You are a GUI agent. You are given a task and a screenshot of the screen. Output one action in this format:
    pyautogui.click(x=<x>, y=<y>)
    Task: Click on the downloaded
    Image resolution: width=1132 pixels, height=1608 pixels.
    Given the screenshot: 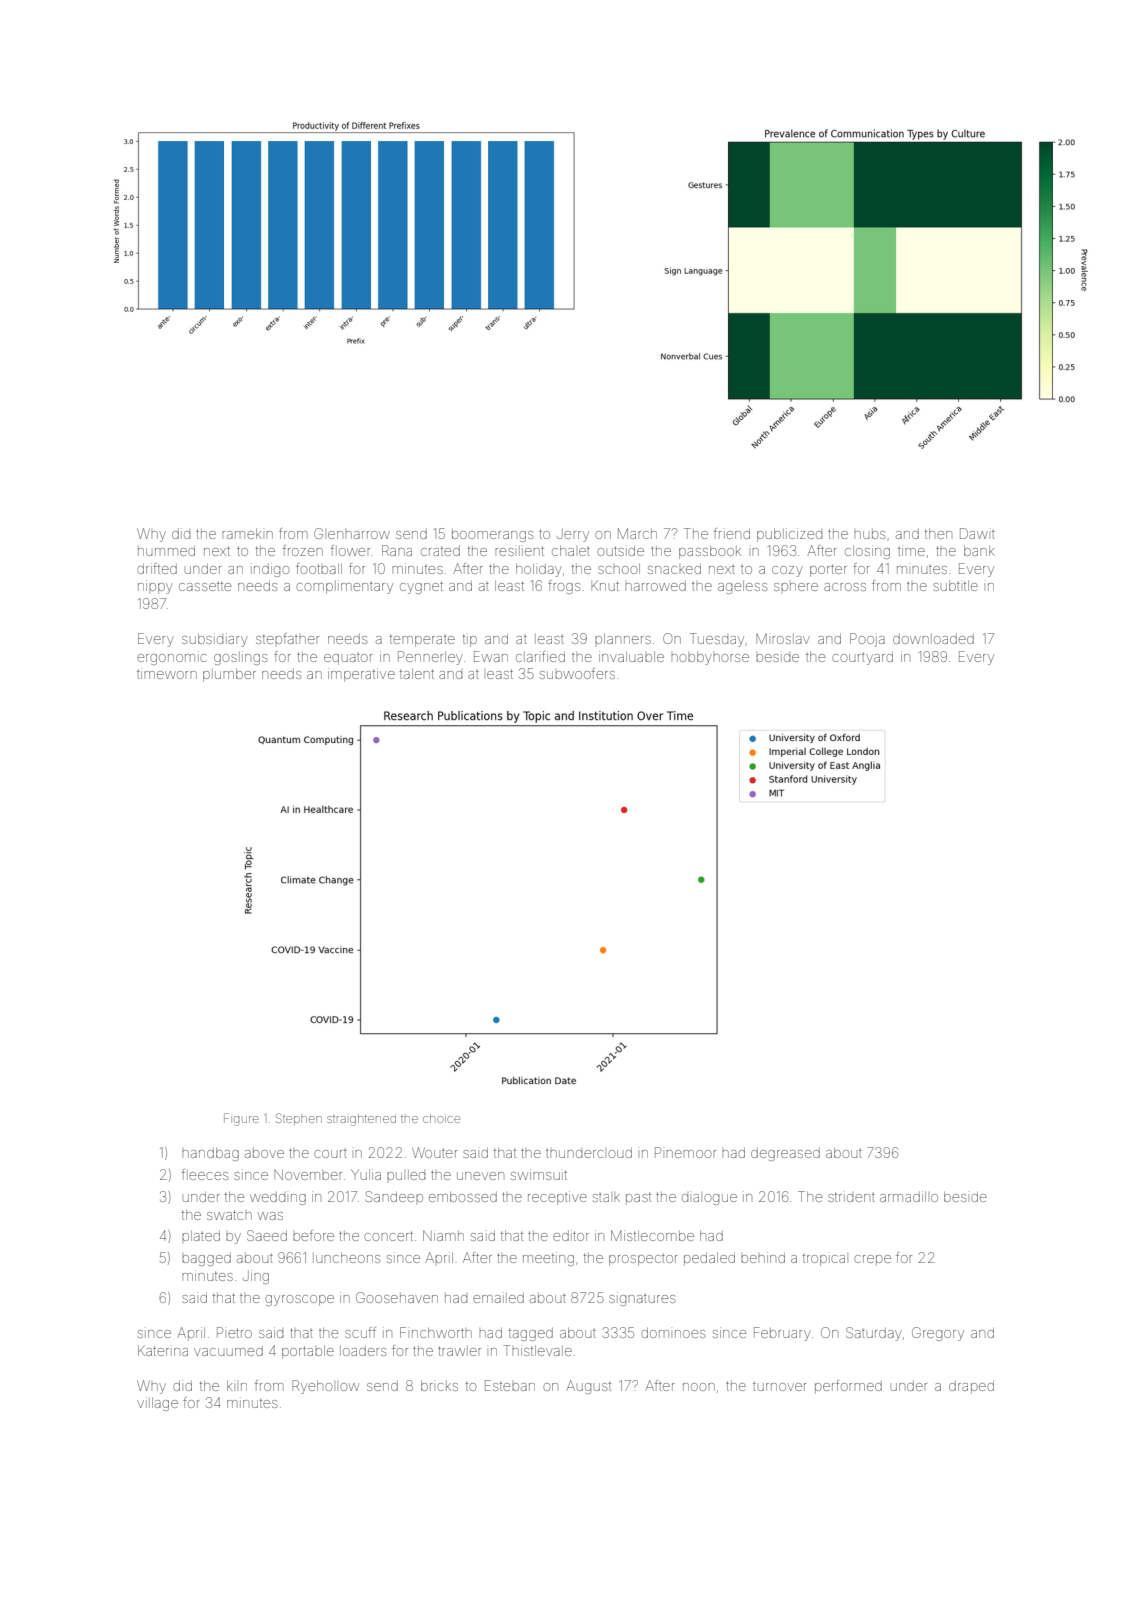 What is the action you would take?
    pyautogui.click(x=933, y=639)
